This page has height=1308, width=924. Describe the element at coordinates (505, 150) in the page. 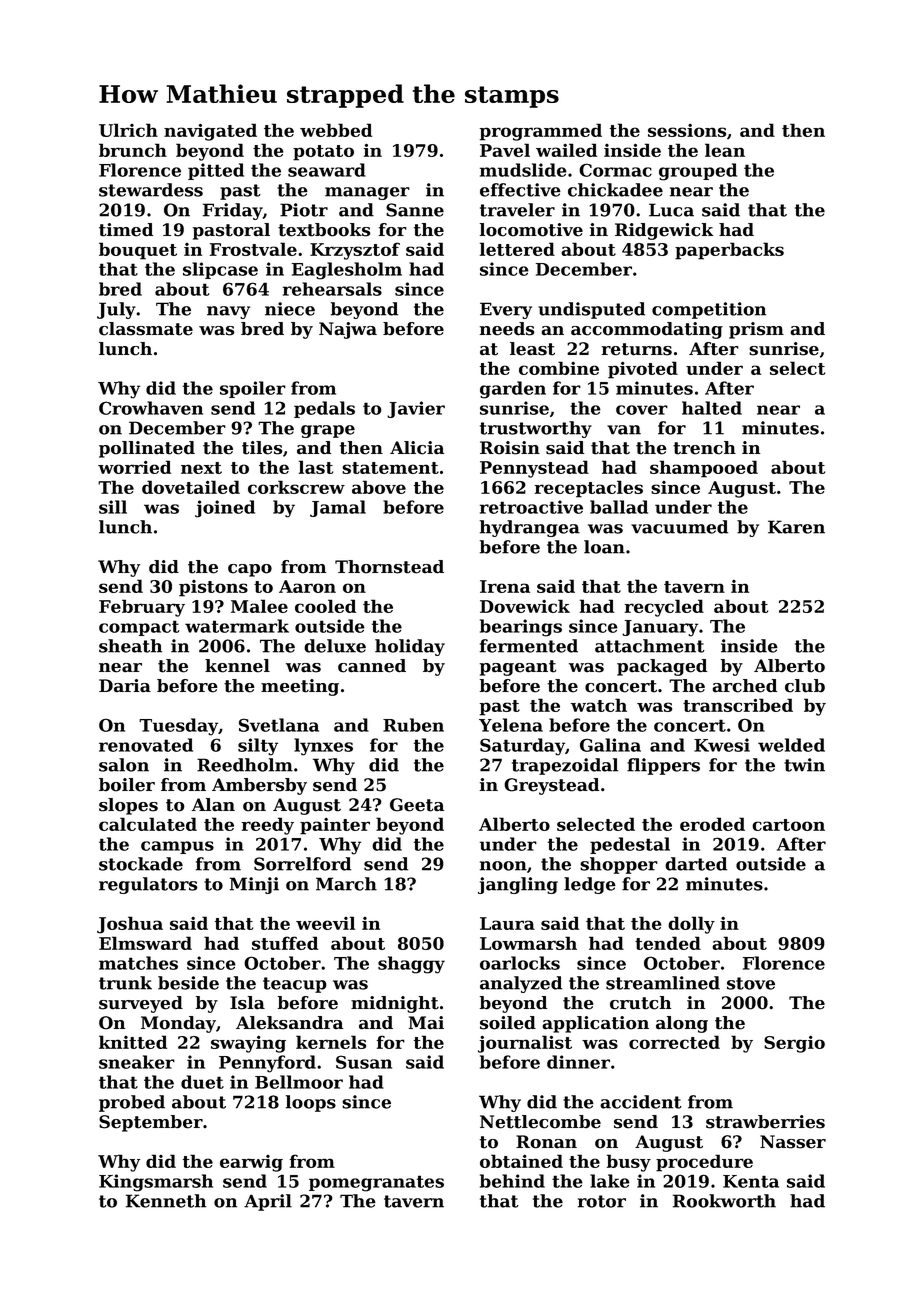

I see `Pavel` at that location.
